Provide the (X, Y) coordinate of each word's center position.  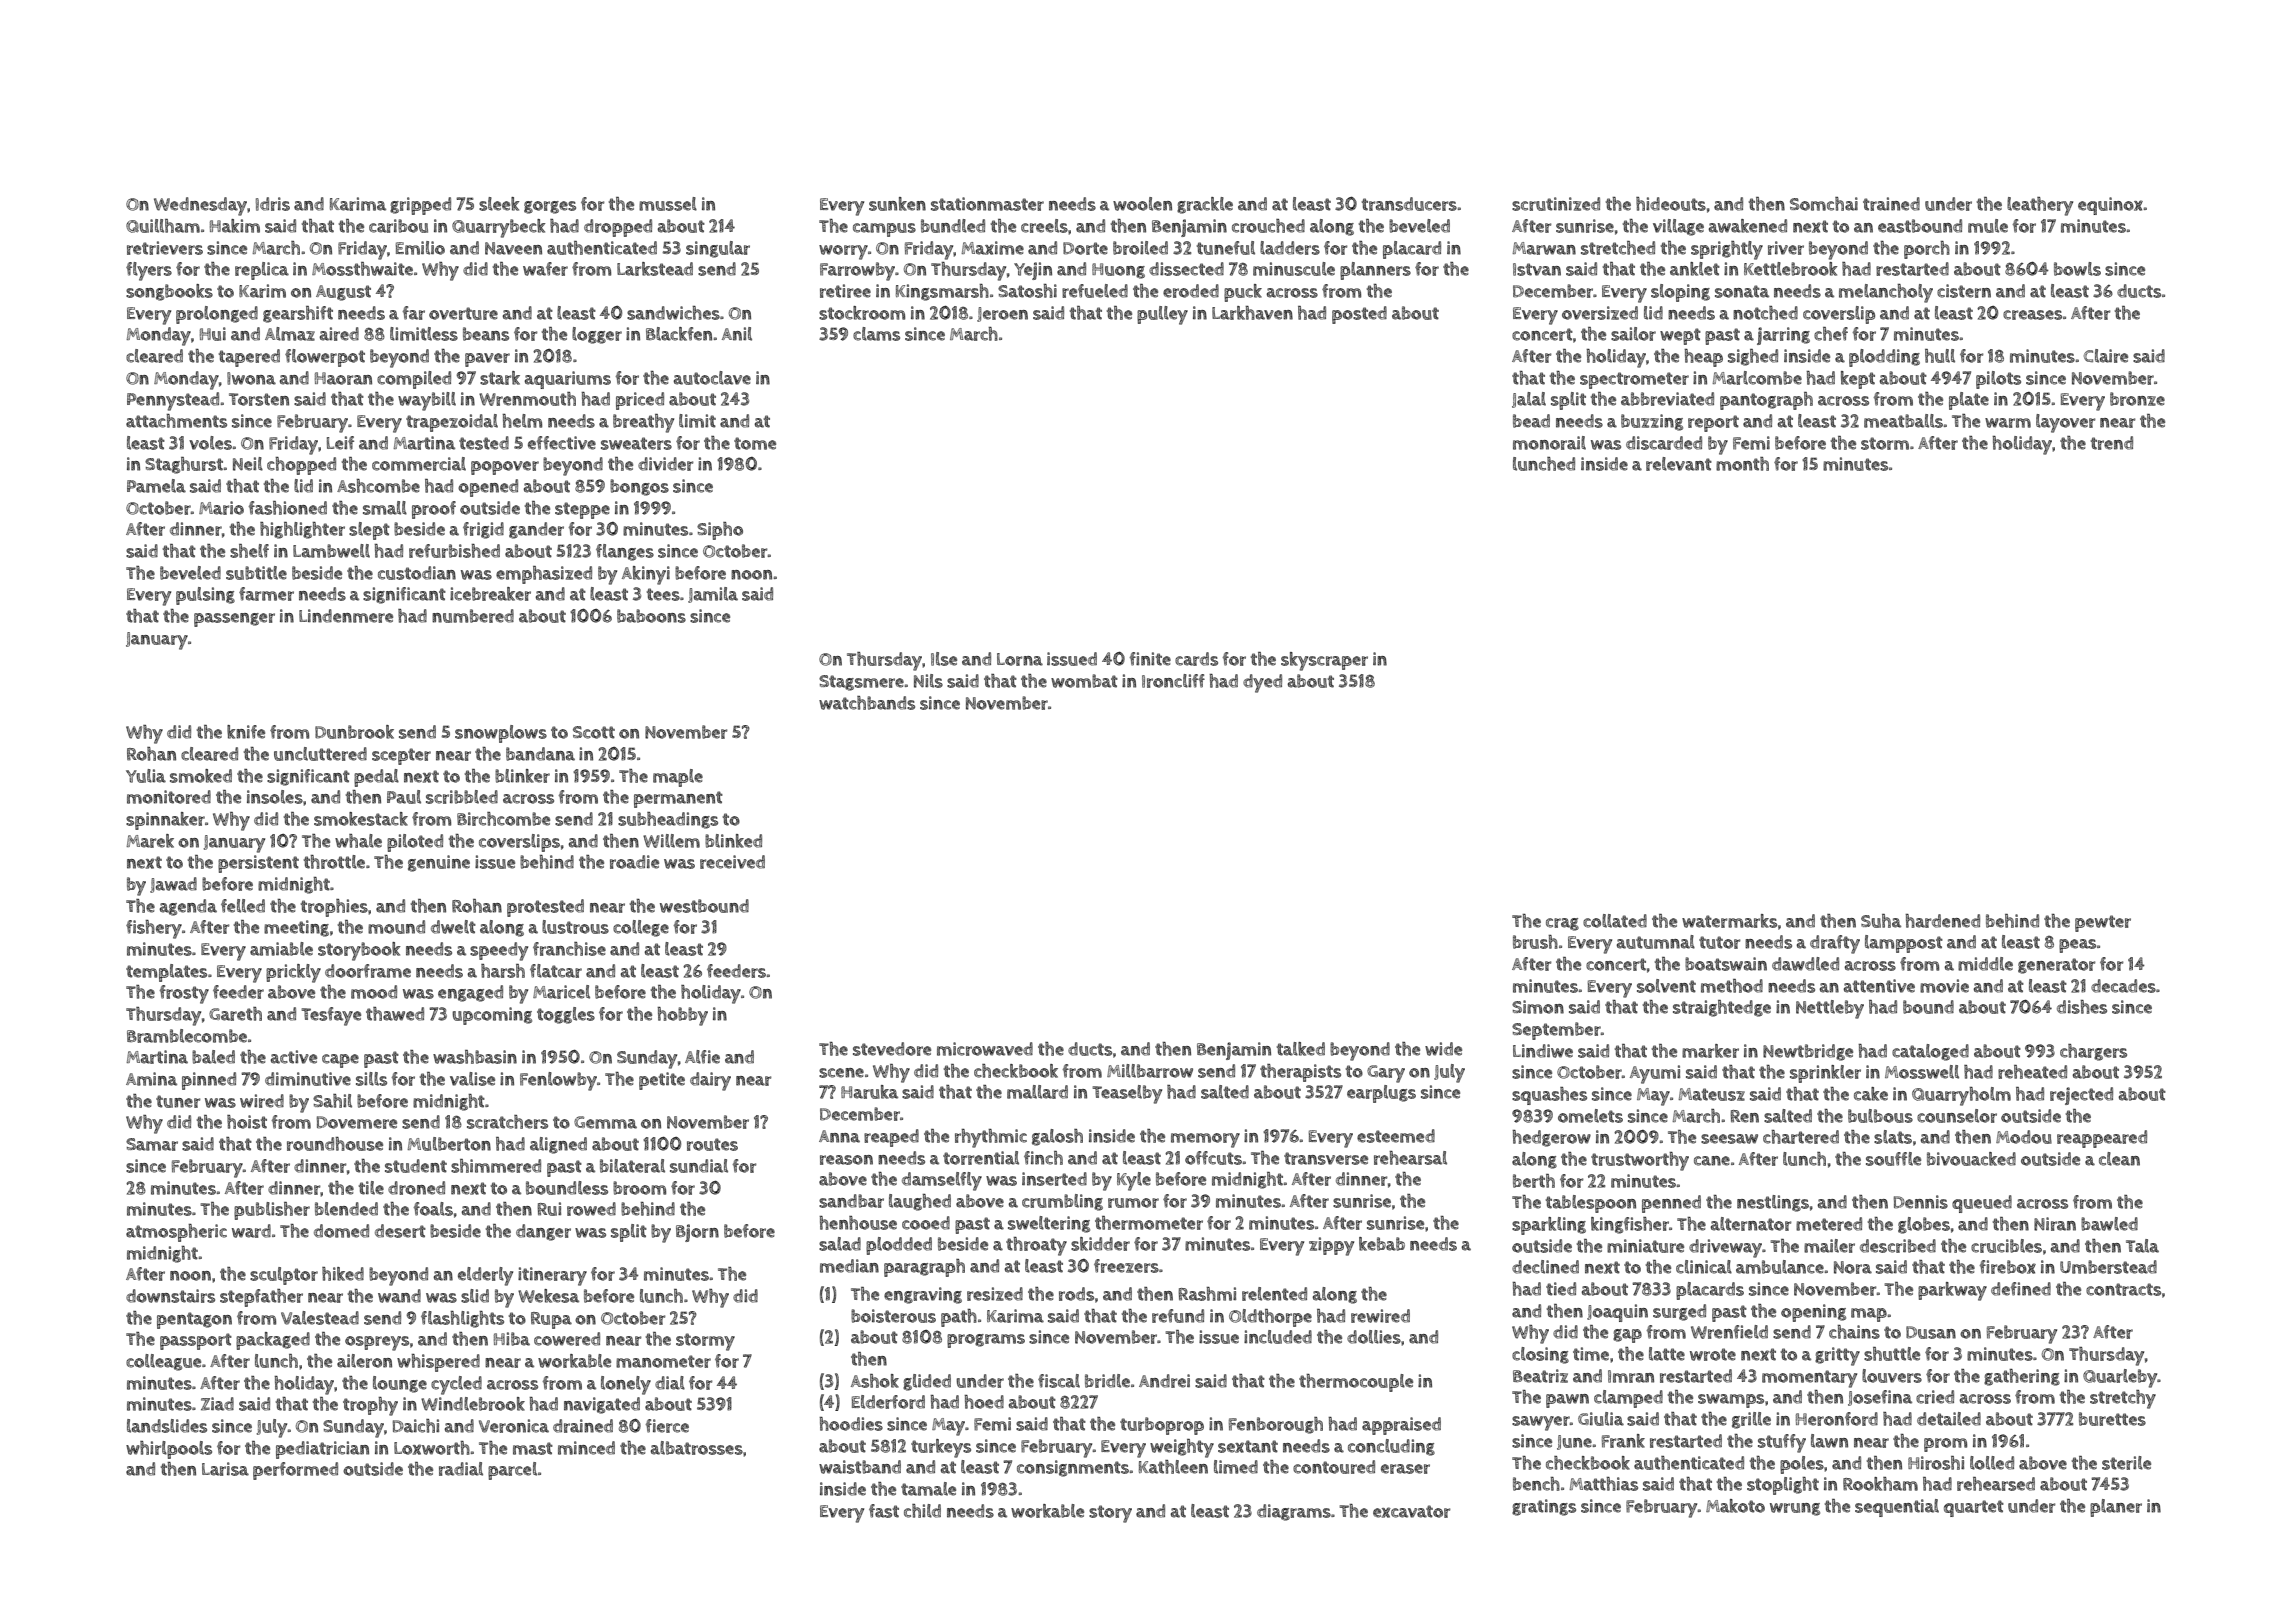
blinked (733, 841)
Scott (594, 732)
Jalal (1529, 400)
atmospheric (176, 1233)
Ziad (217, 1404)
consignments (1073, 1468)
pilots (1998, 380)
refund (1178, 1316)
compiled (414, 380)
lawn (1829, 1441)
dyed (1262, 683)
